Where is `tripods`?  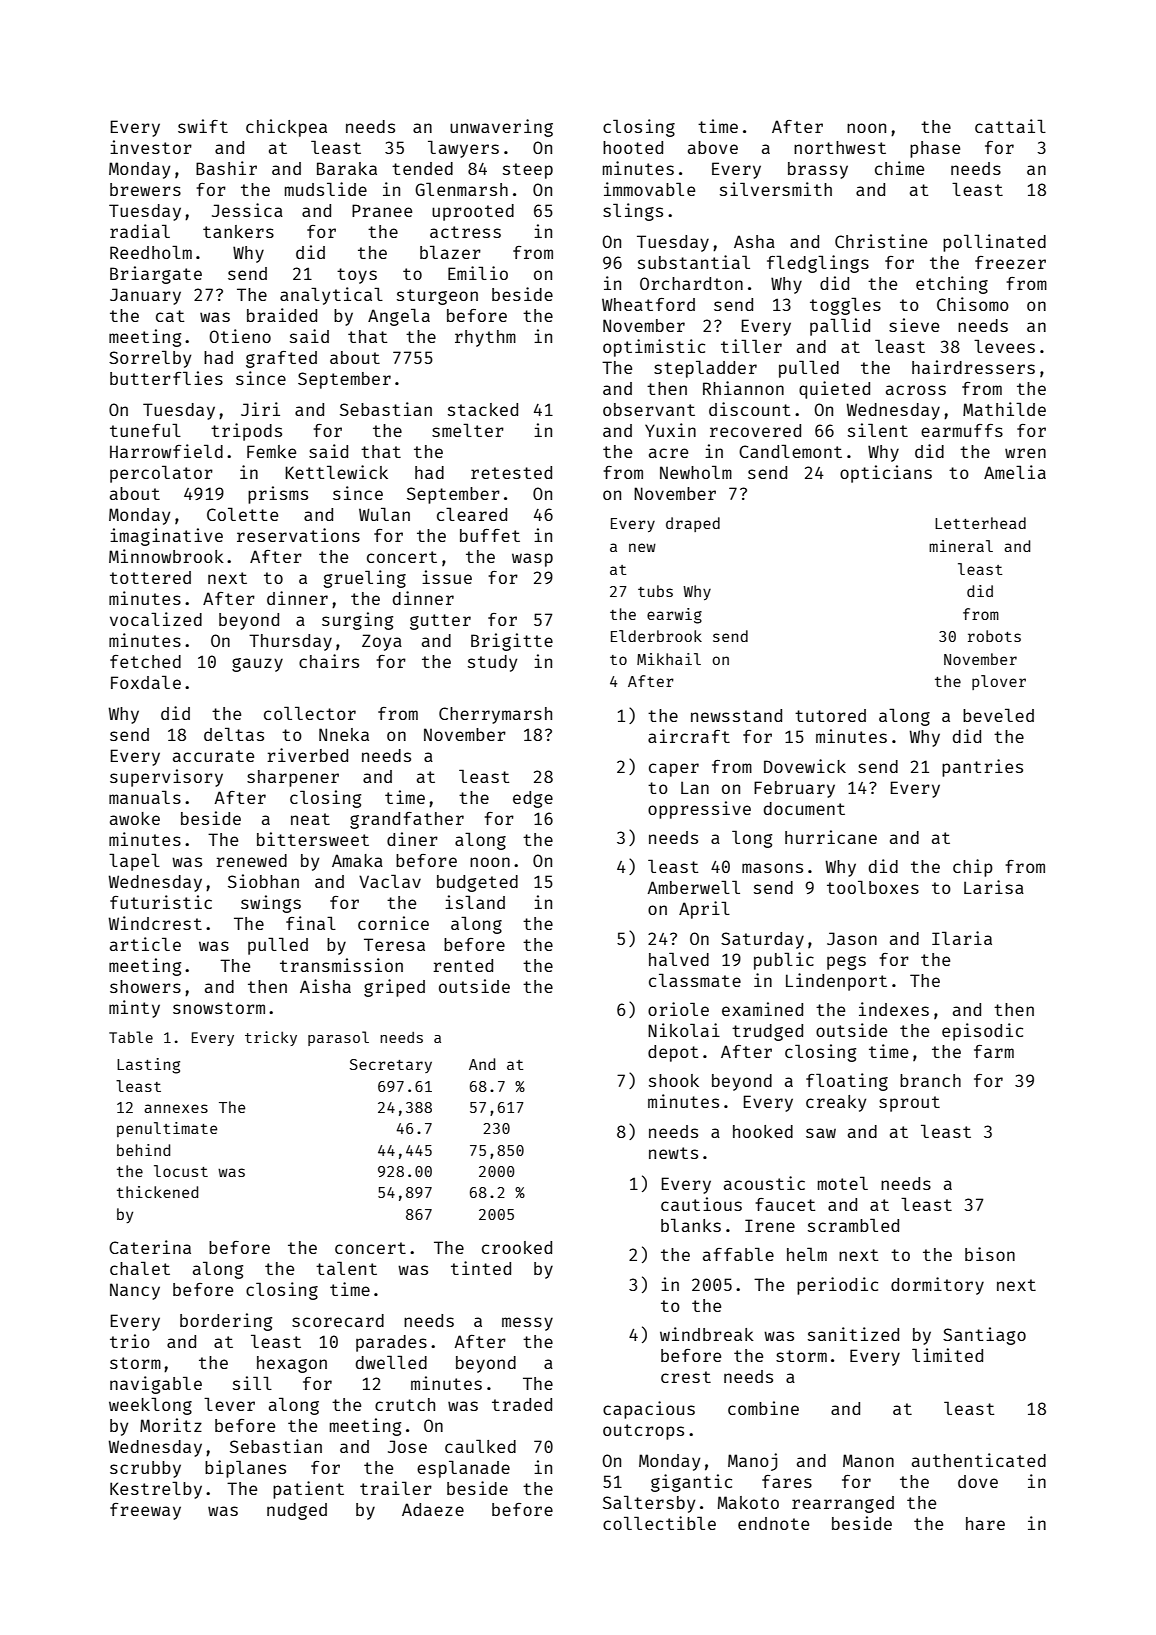
tripods is located at coordinates (246, 432).
